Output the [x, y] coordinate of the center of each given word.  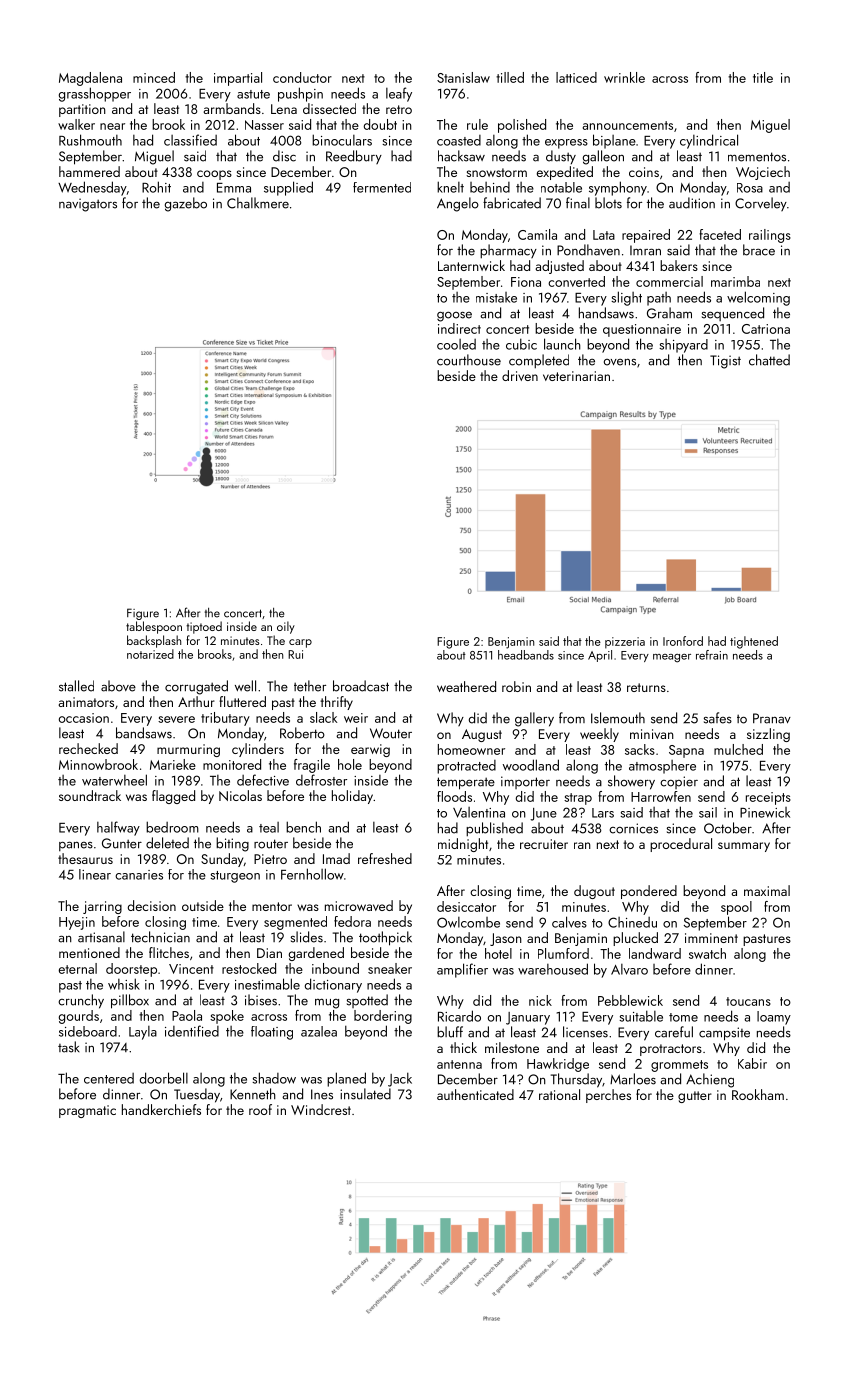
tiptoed [204, 627]
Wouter [391, 733]
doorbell [164, 1078]
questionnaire [642, 330]
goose [454, 317]
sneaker [390, 968]
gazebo [186, 204]
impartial [238, 79]
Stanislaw [463, 77]
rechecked [88, 748]
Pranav [772, 718]
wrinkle [624, 77]
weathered [466, 686]
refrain [712, 655]
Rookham [758, 1094]
